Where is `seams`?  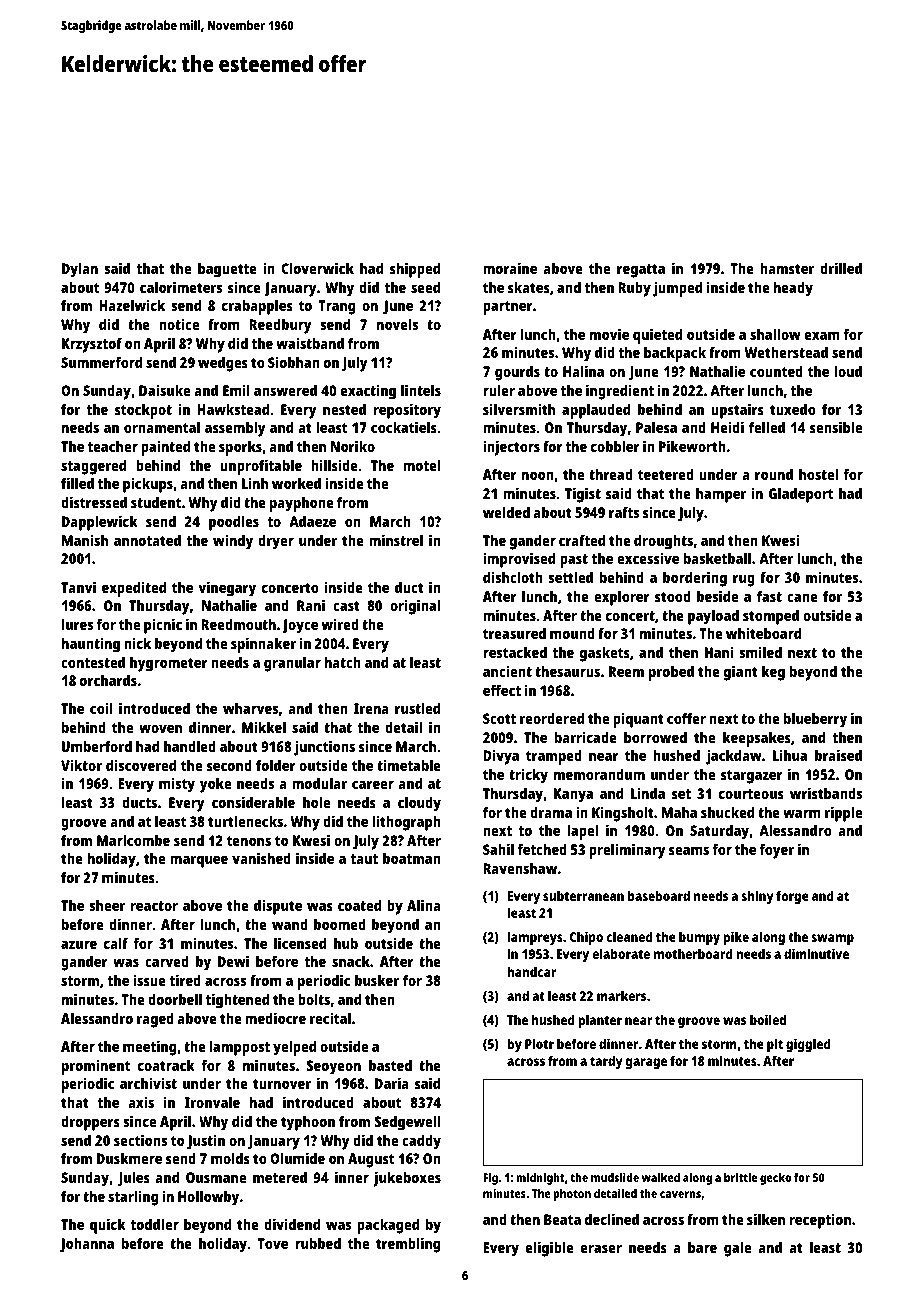 seams is located at coordinates (689, 850).
